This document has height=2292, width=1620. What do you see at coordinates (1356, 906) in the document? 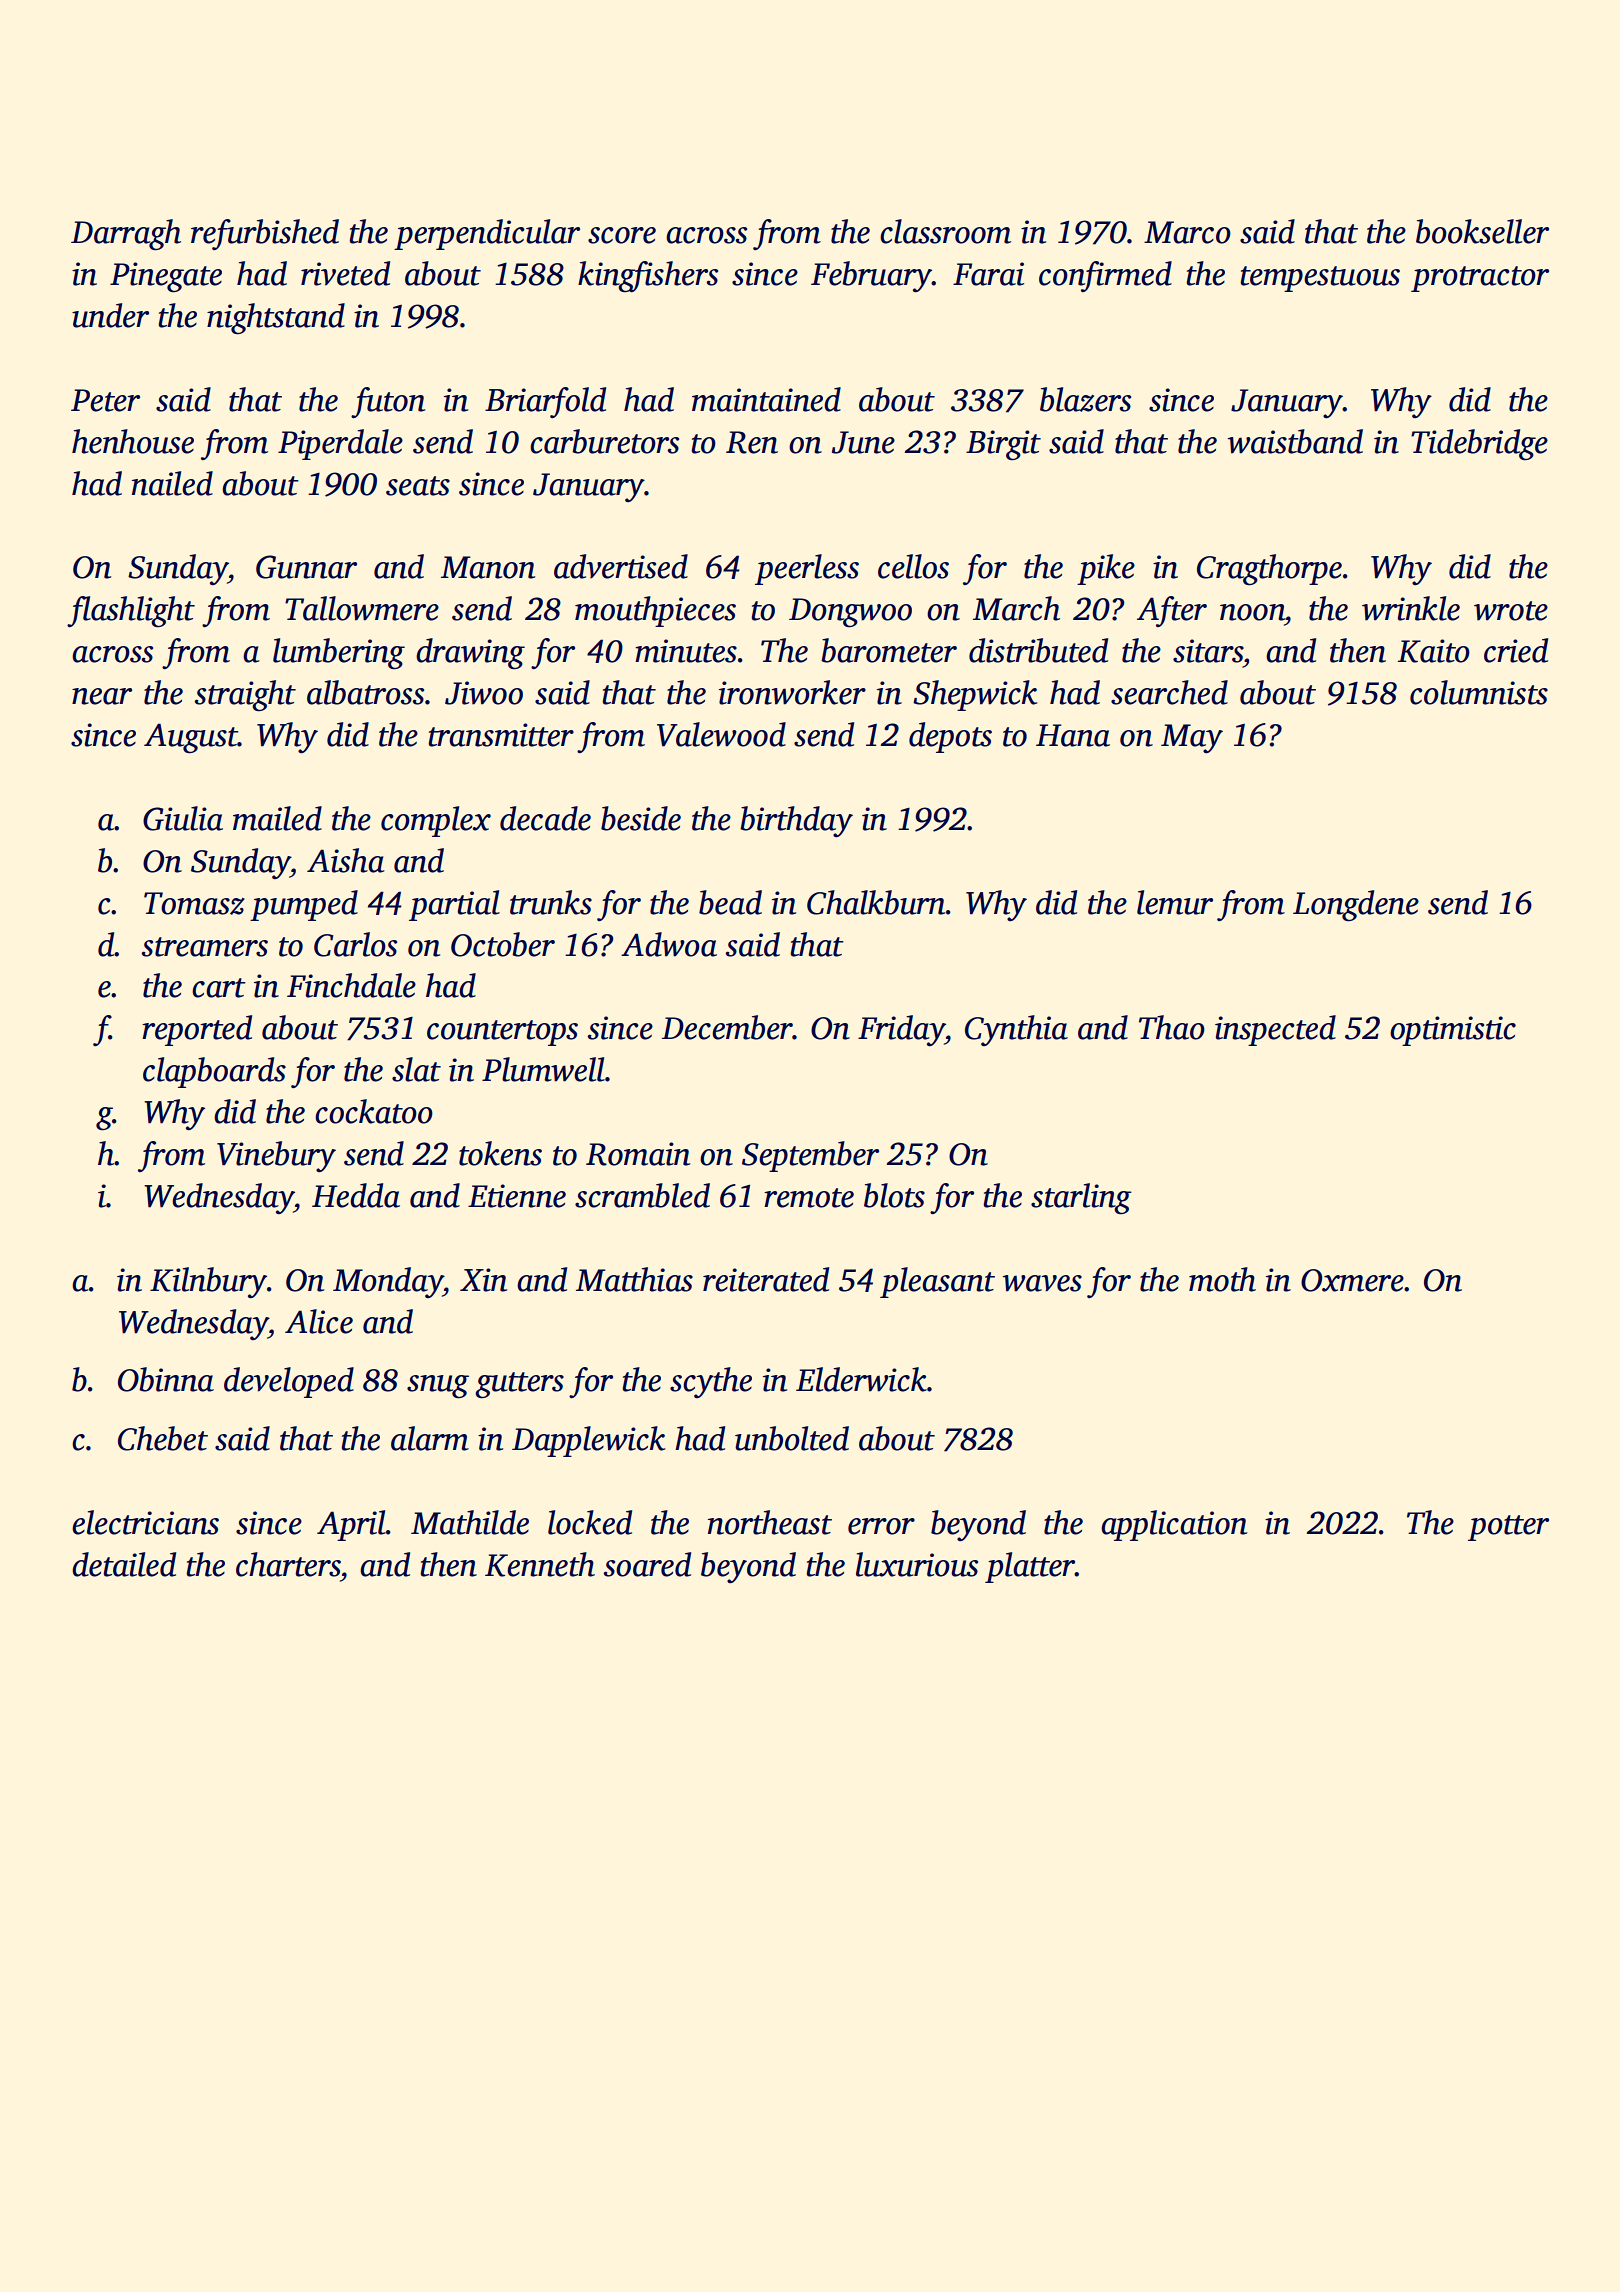
I see `Longdene` at bounding box center [1356, 906].
